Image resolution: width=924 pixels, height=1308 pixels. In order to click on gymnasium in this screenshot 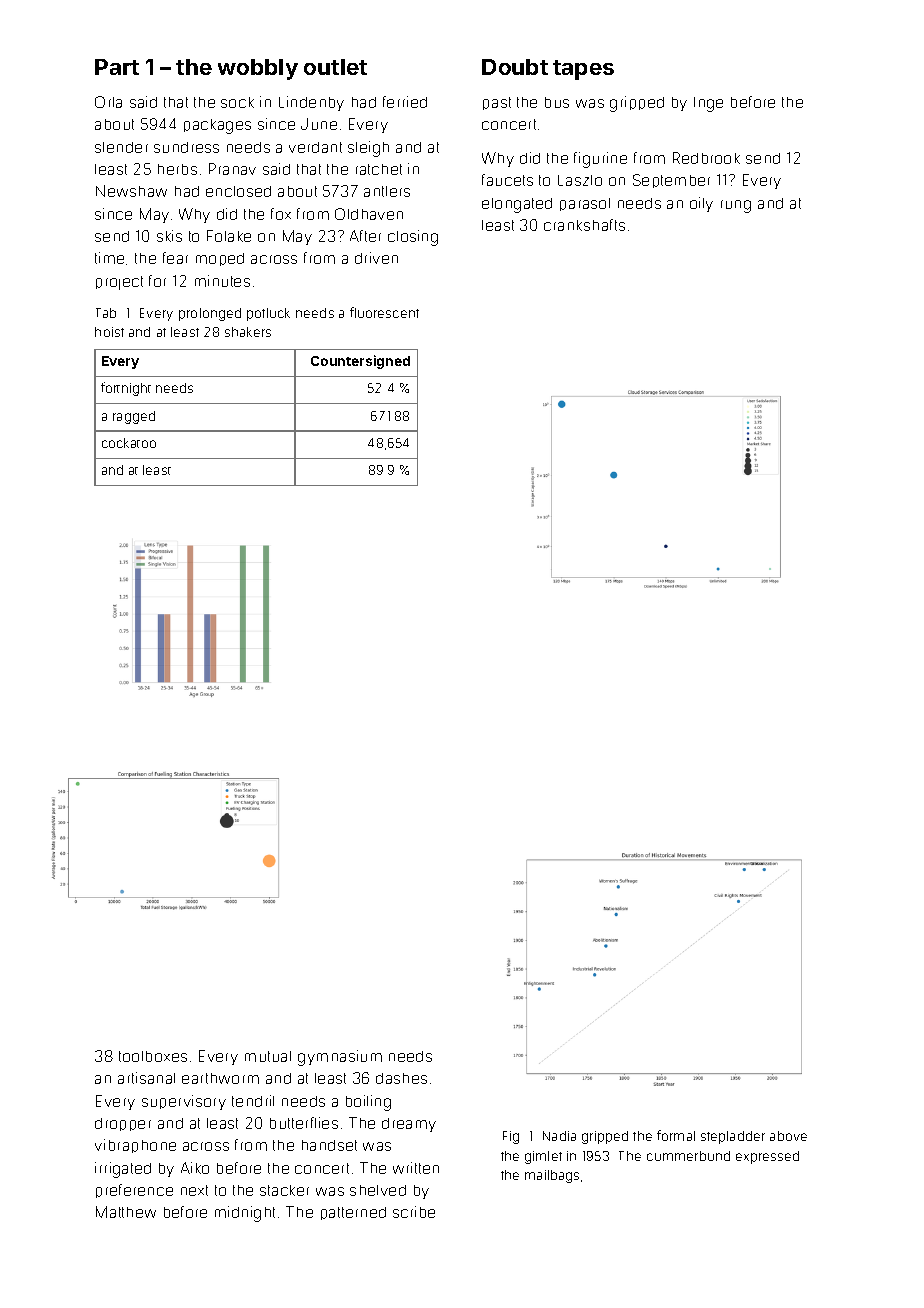, I will do `click(340, 1058)`.
